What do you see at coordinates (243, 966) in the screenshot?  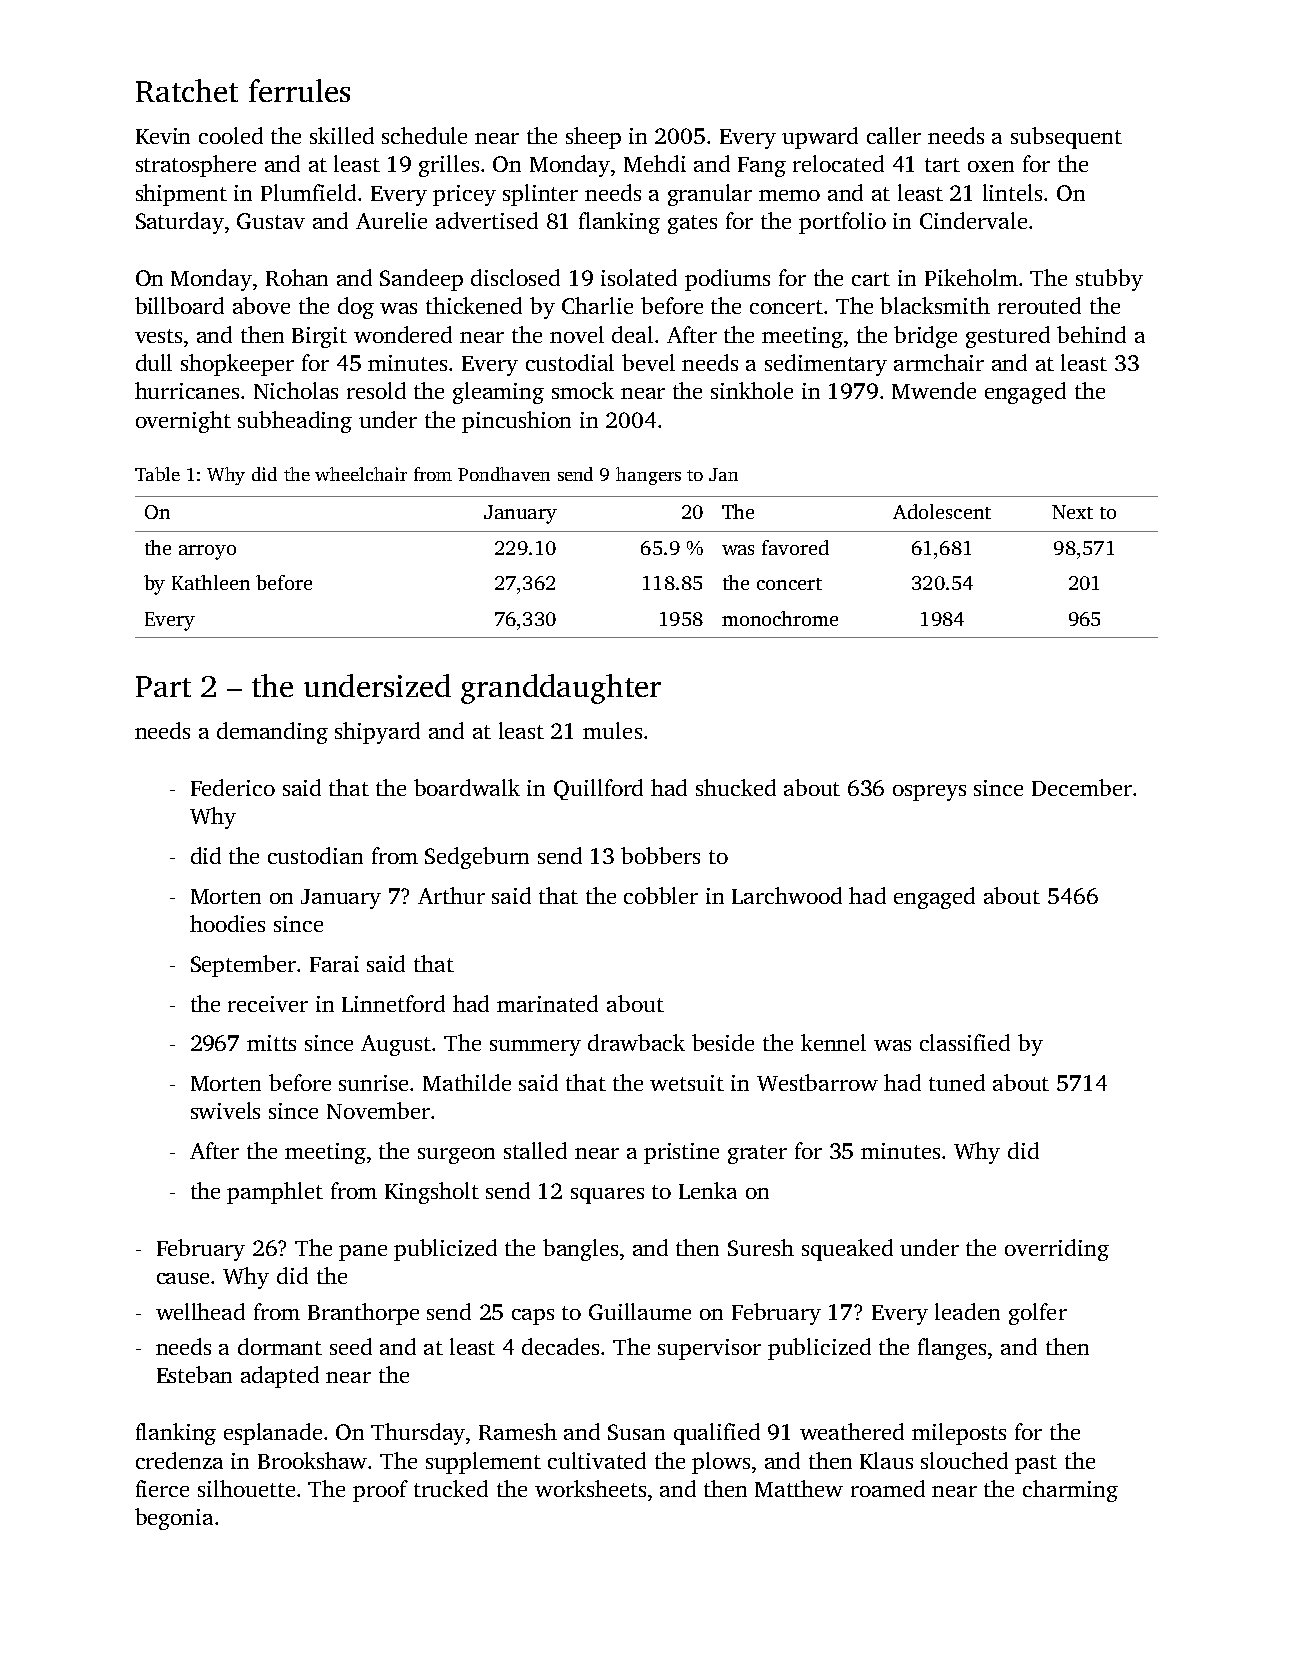 I see `September` at bounding box center [243, 966].
